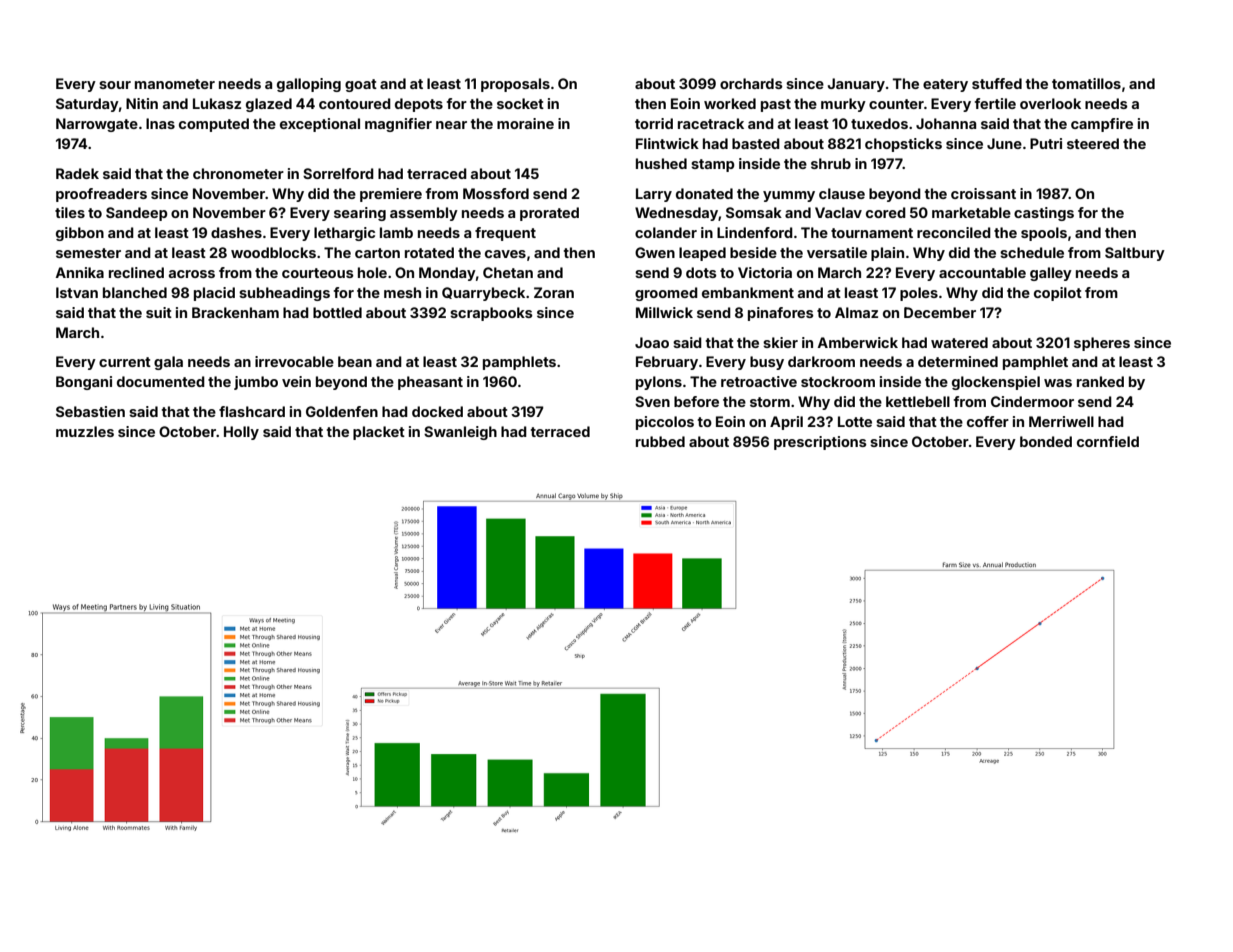 The image size is (1233, 952). I want to click on proposals, so click(515, 85).
